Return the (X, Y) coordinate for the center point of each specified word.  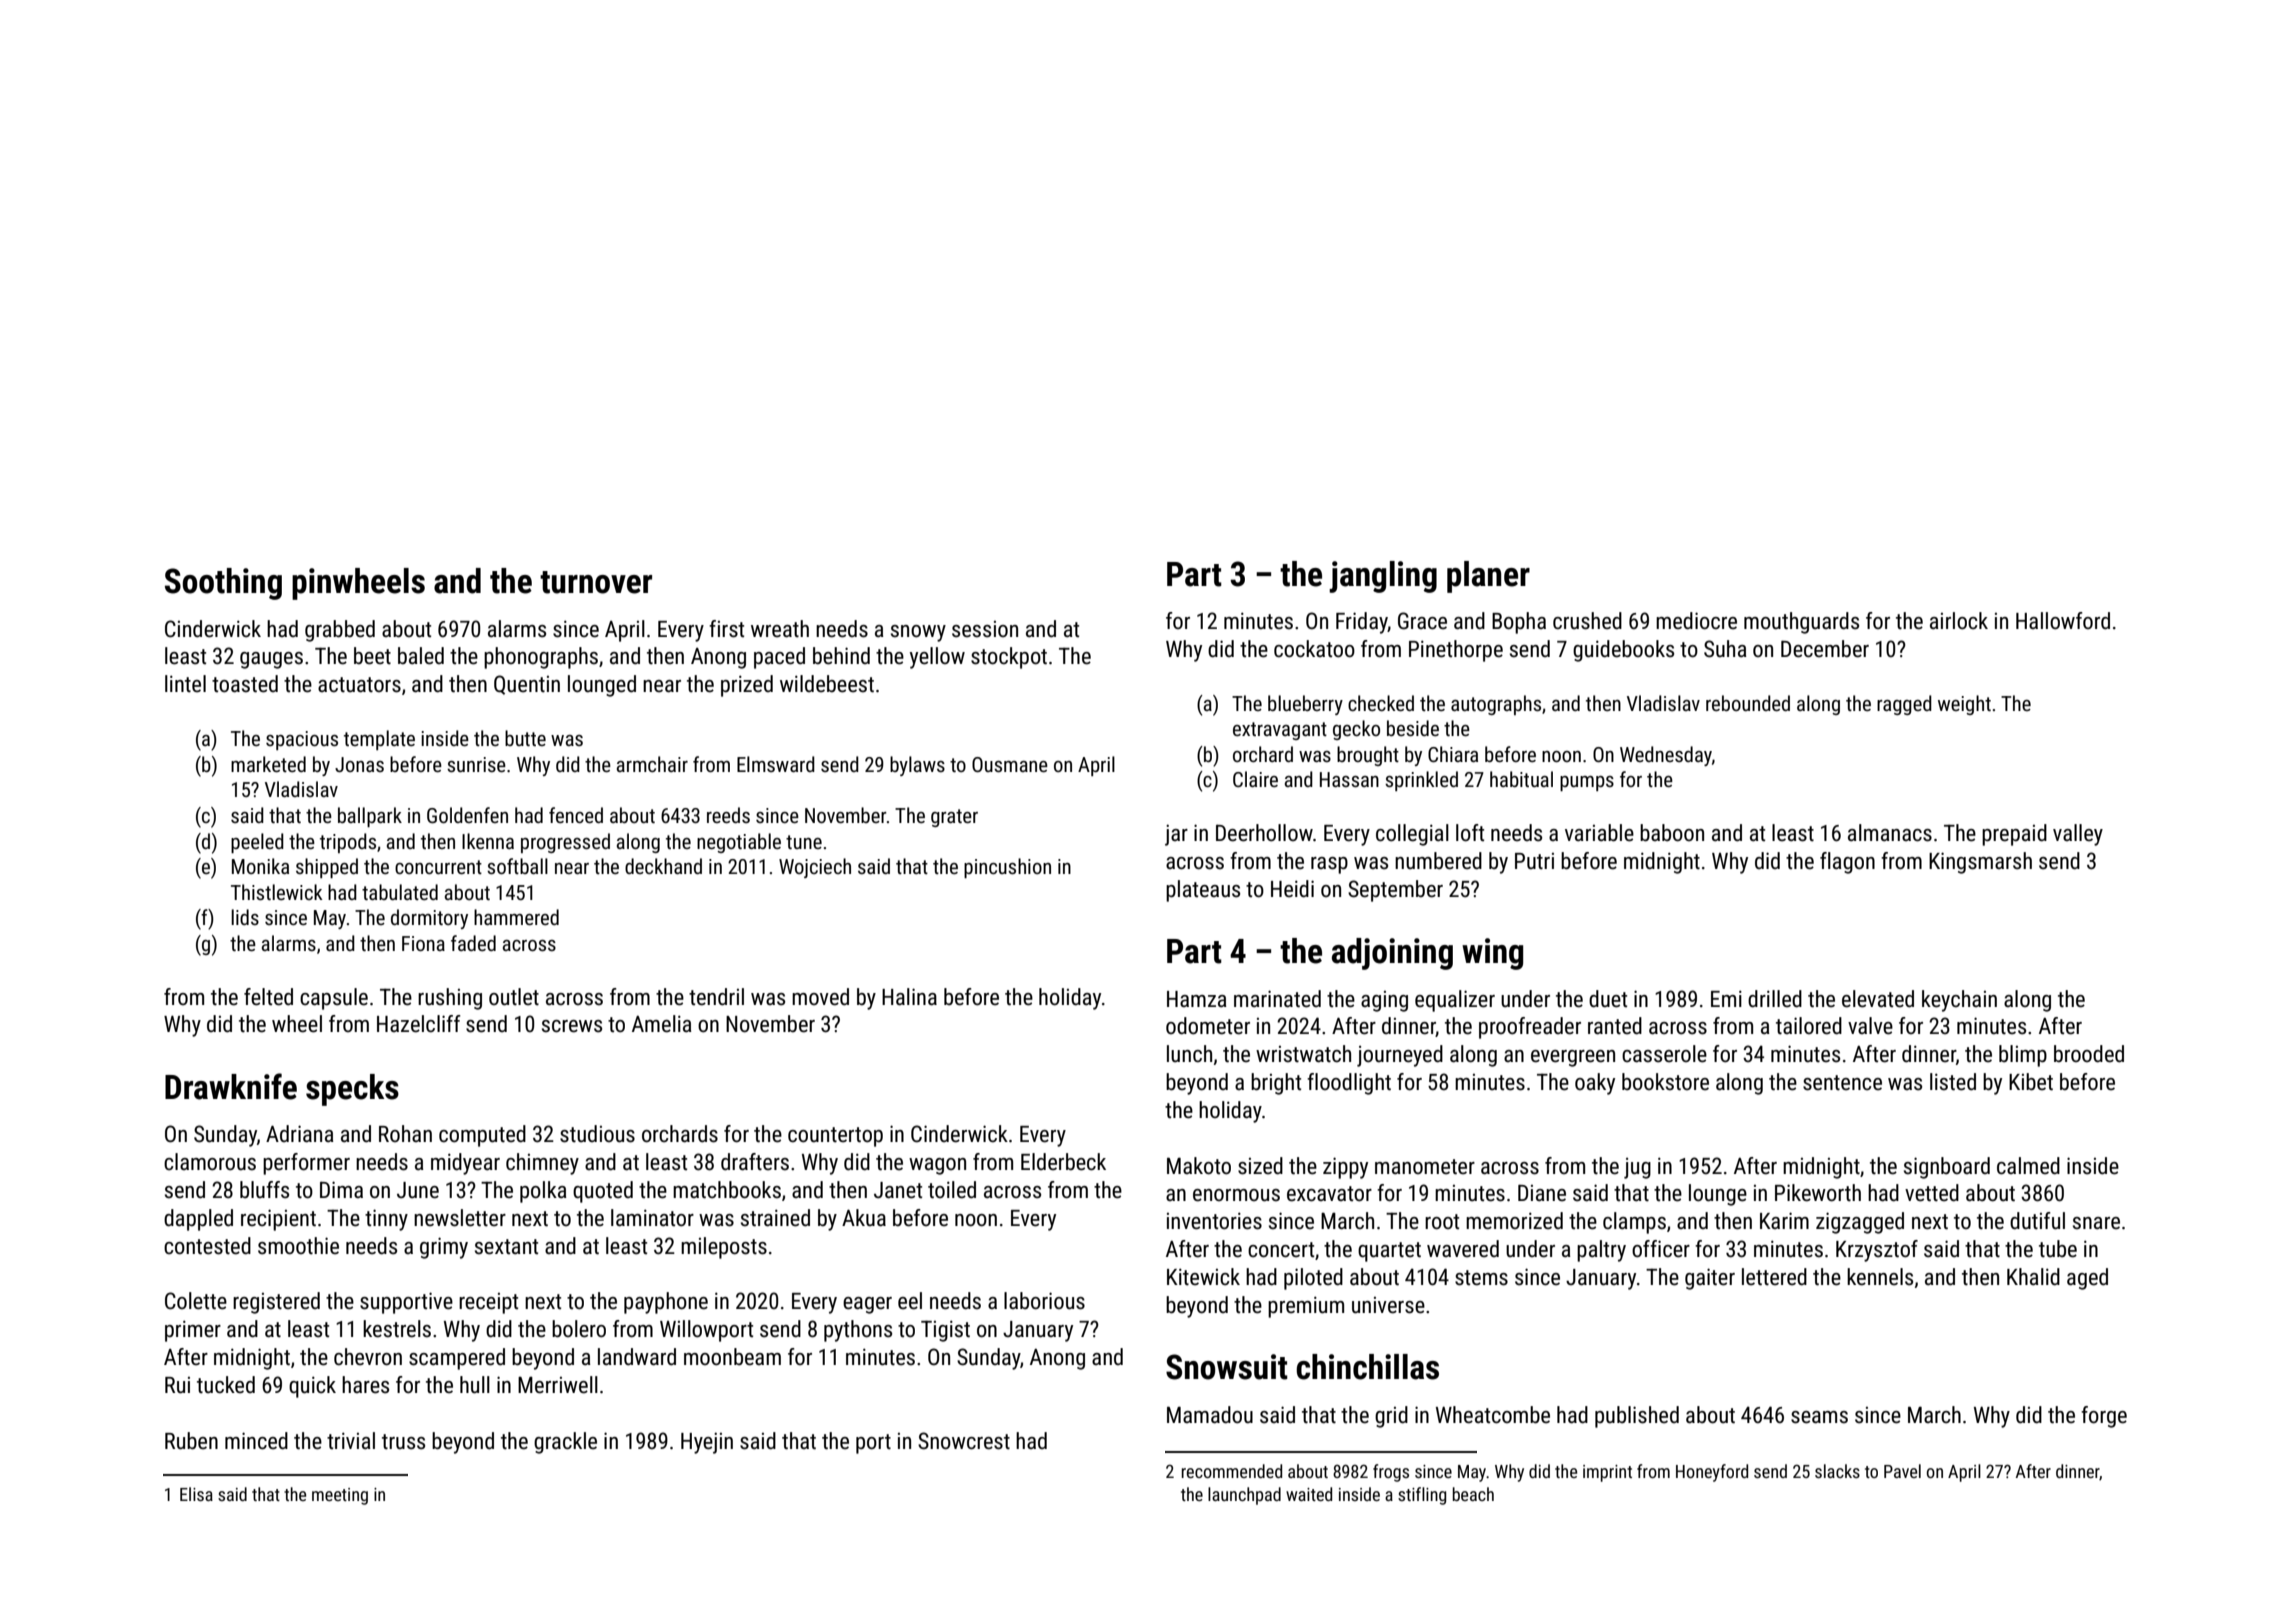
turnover (596, 582)
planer (1488, 577)
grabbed (340, 631)
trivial (351, 1441)
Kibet (2031, 1082)
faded (473, 943)
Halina (909, 997)
